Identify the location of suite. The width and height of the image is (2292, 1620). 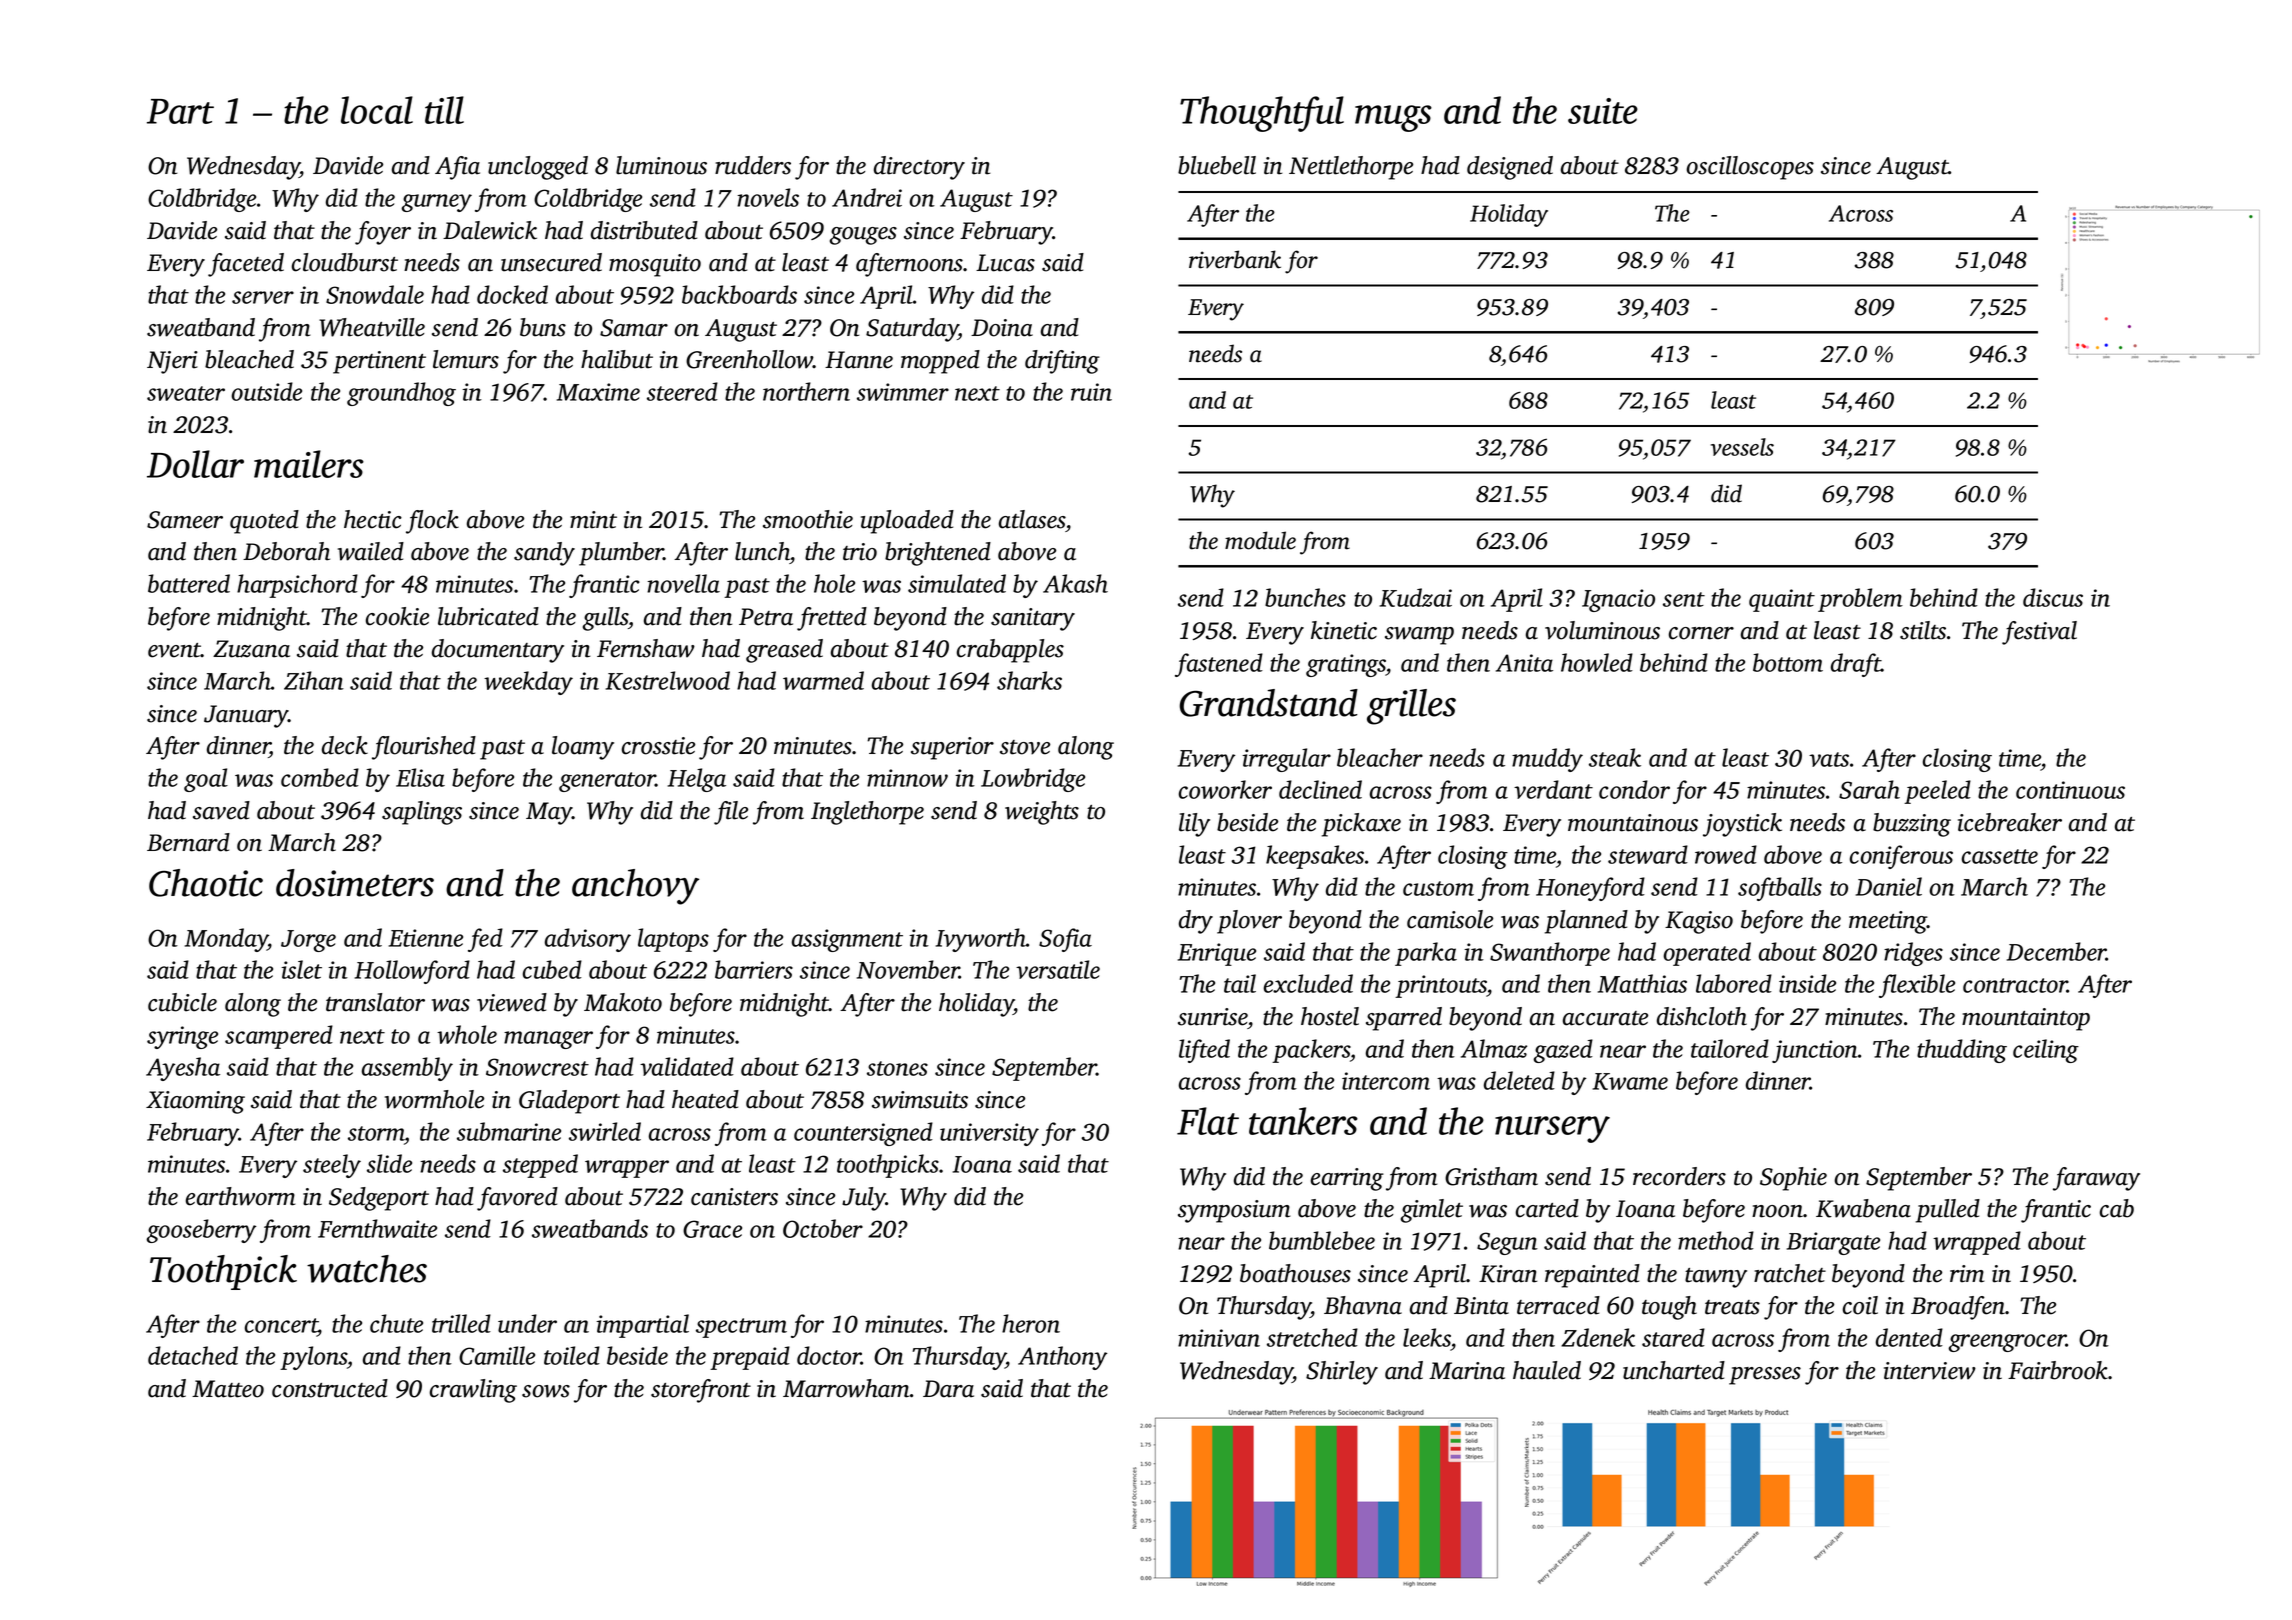
(1603, 111).
